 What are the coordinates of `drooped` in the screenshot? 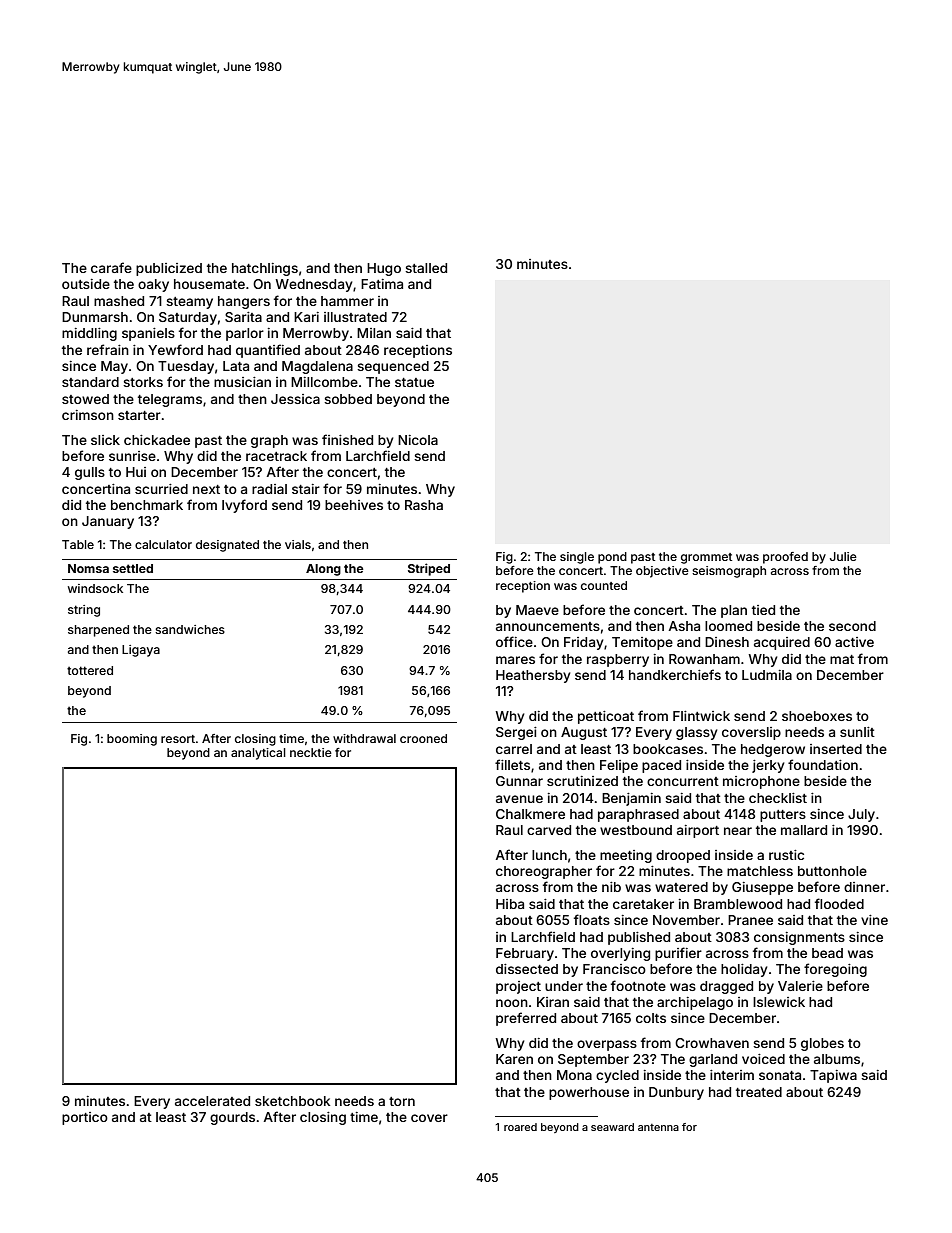 It's located at (683, 856).
